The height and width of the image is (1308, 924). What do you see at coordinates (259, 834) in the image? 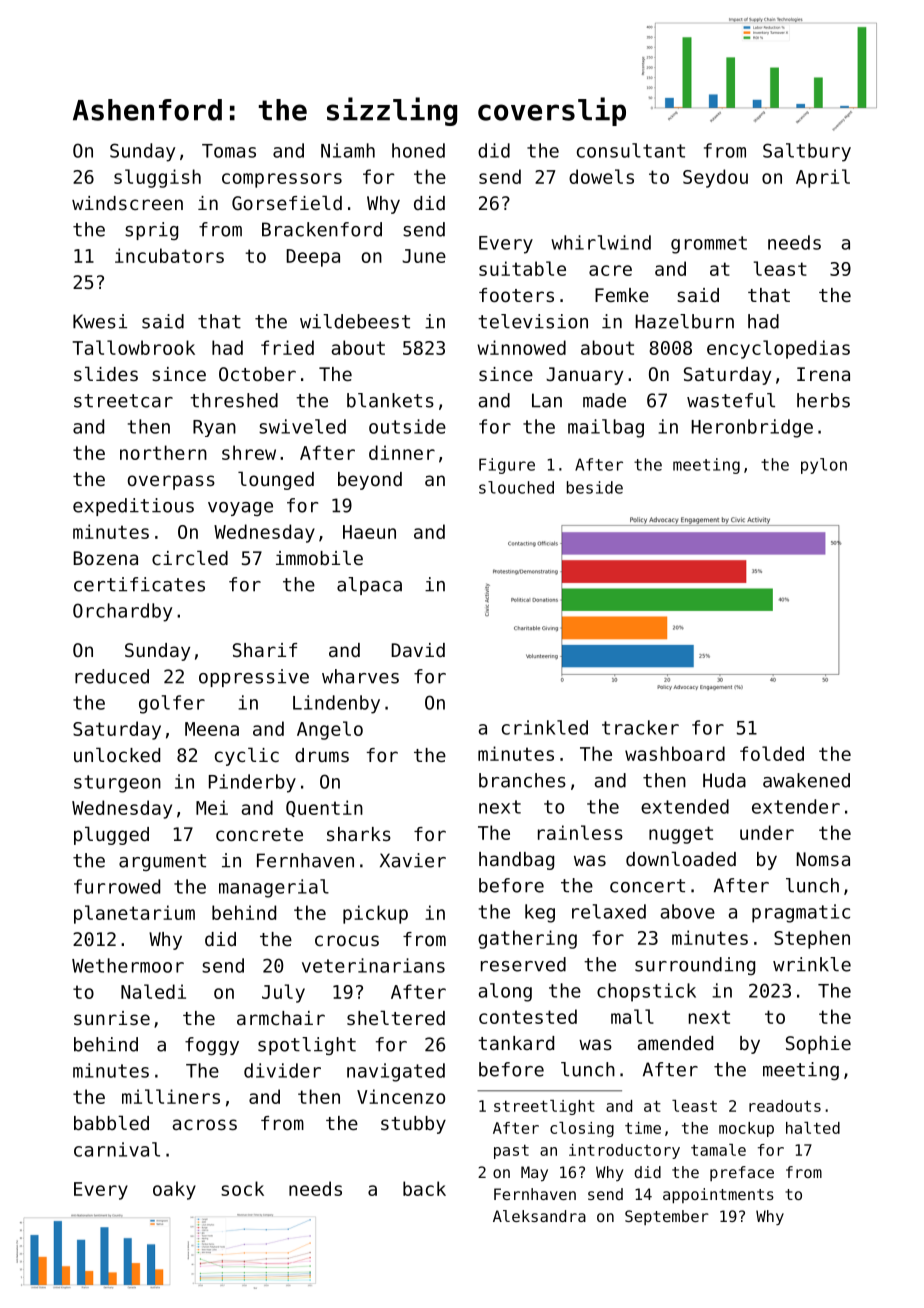
I see `concrete` at bounding box center [259, 834].
